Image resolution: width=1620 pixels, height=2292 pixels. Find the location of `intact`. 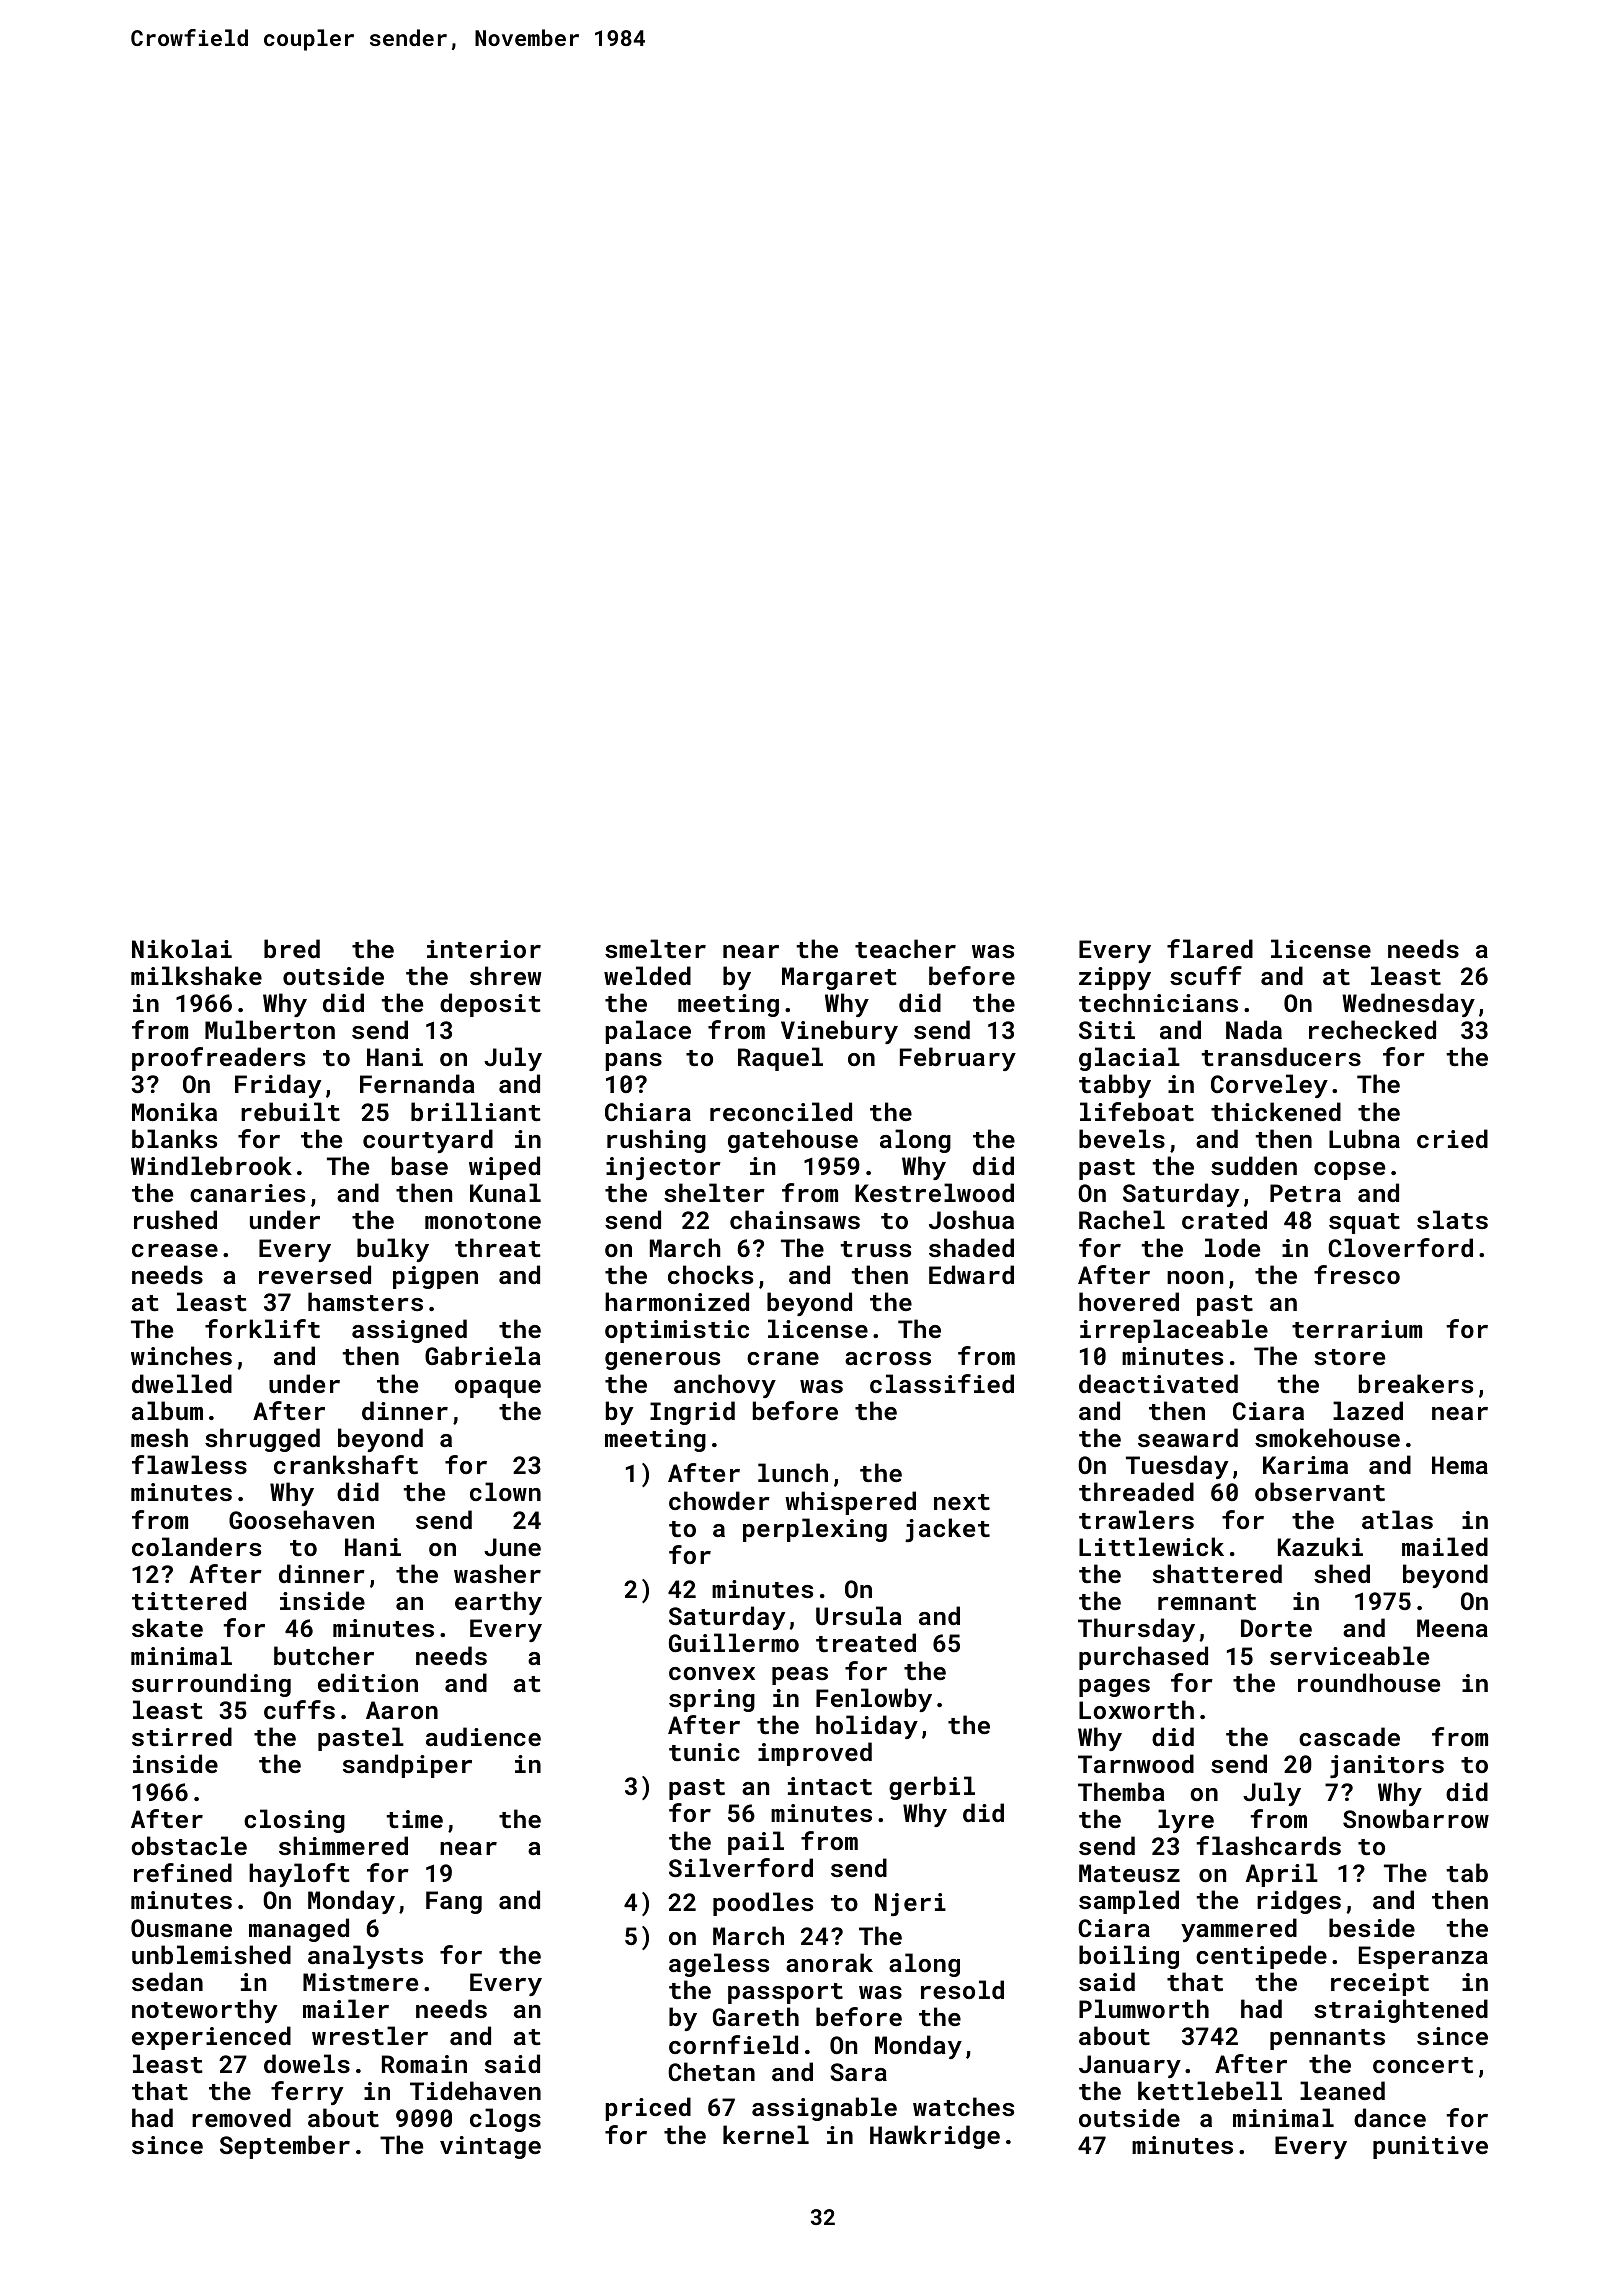

intact is located at coordinates (830, 1786).
